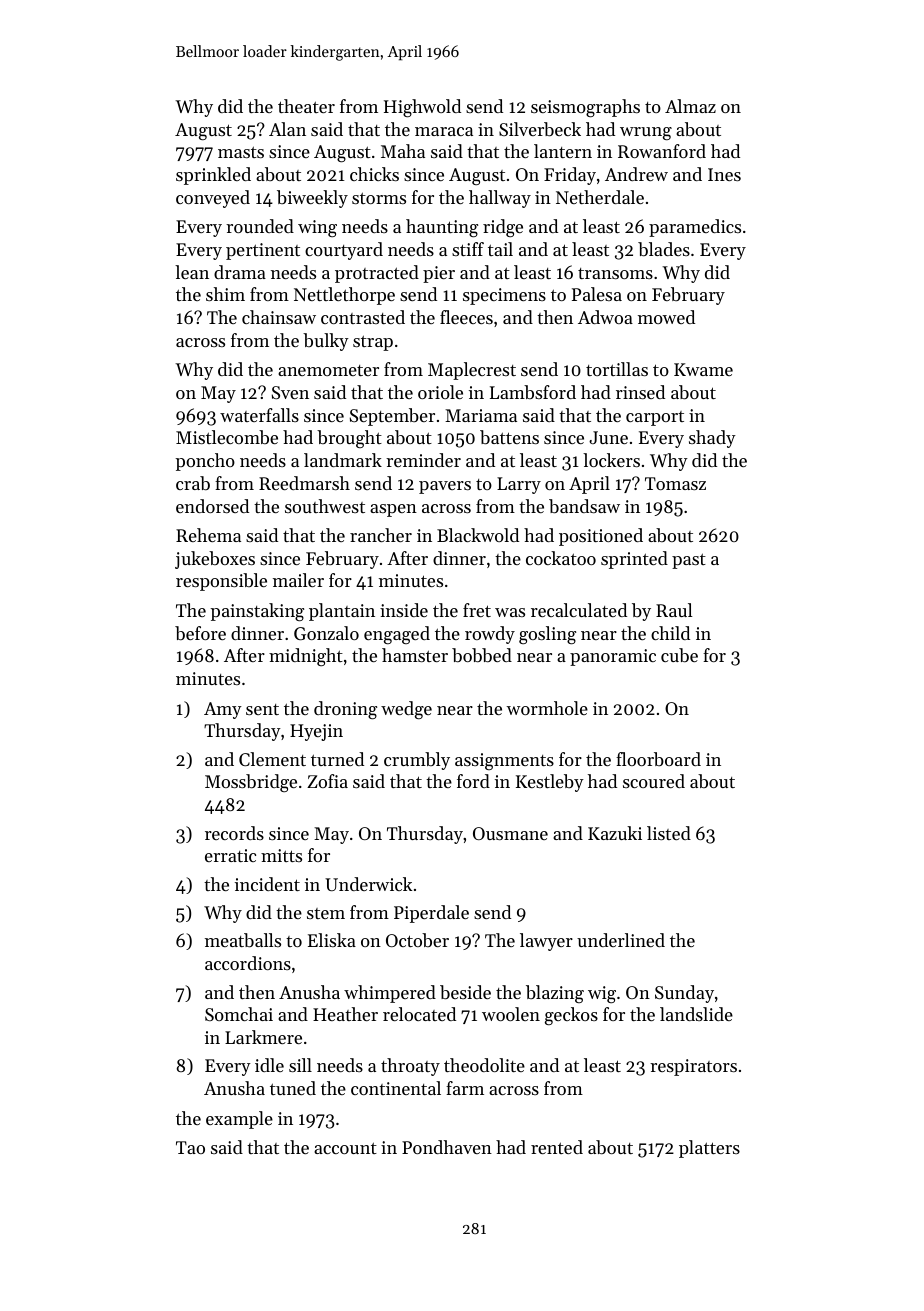 The image size is (924, 1311). Describe the element at coordinates (377, 274) in the screenshot. I see `protracted` at that location.
